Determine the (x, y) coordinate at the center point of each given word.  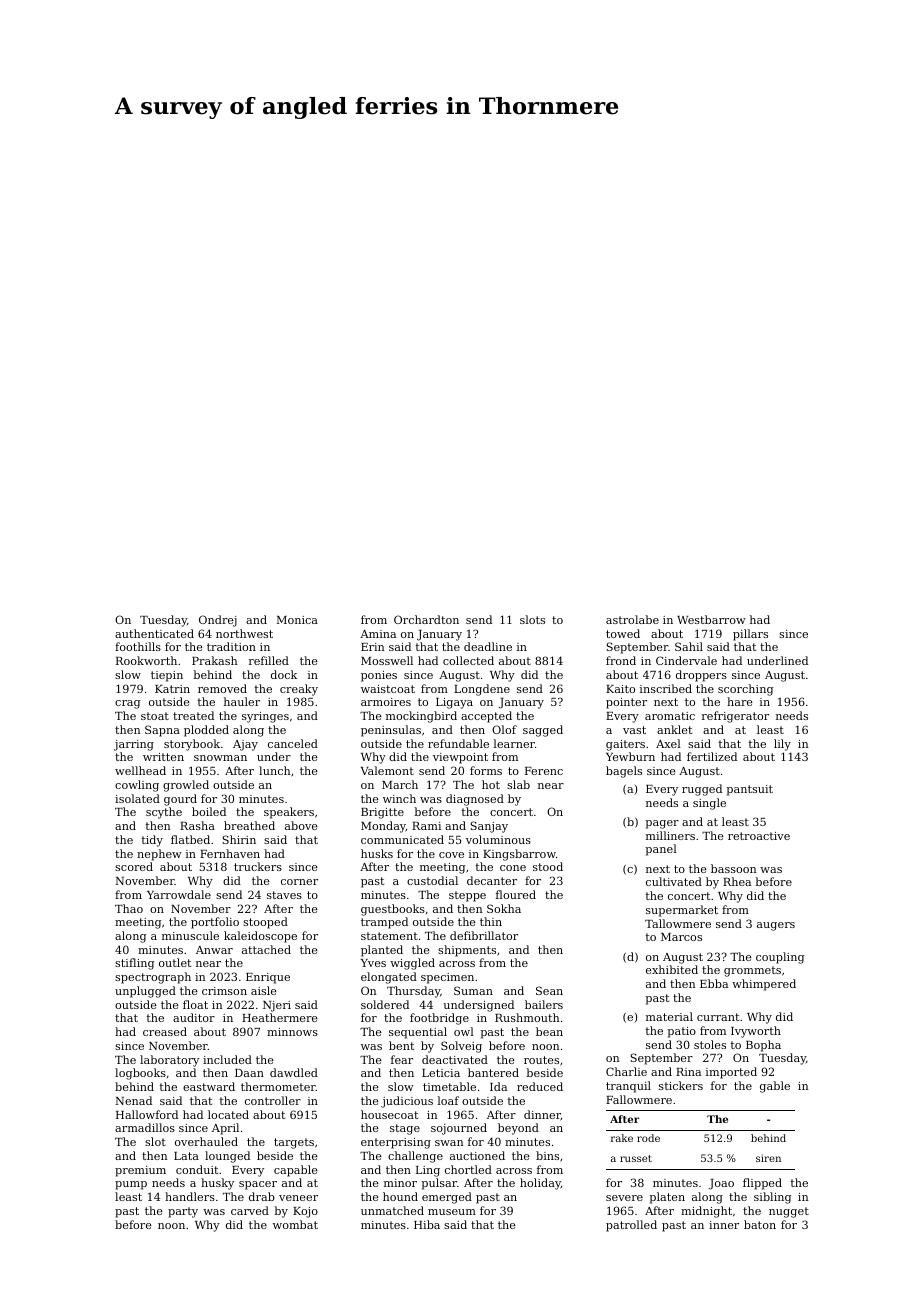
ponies (379, 676)
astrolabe (632, 619)
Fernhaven (230, 853)
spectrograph (153, 978)
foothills (138, 646)
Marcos (681, 937)
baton (760, 1224)
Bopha (763, 1046)
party (183, 1212)
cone (513, 868)
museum (452, 1212)
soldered (385, 1004)
